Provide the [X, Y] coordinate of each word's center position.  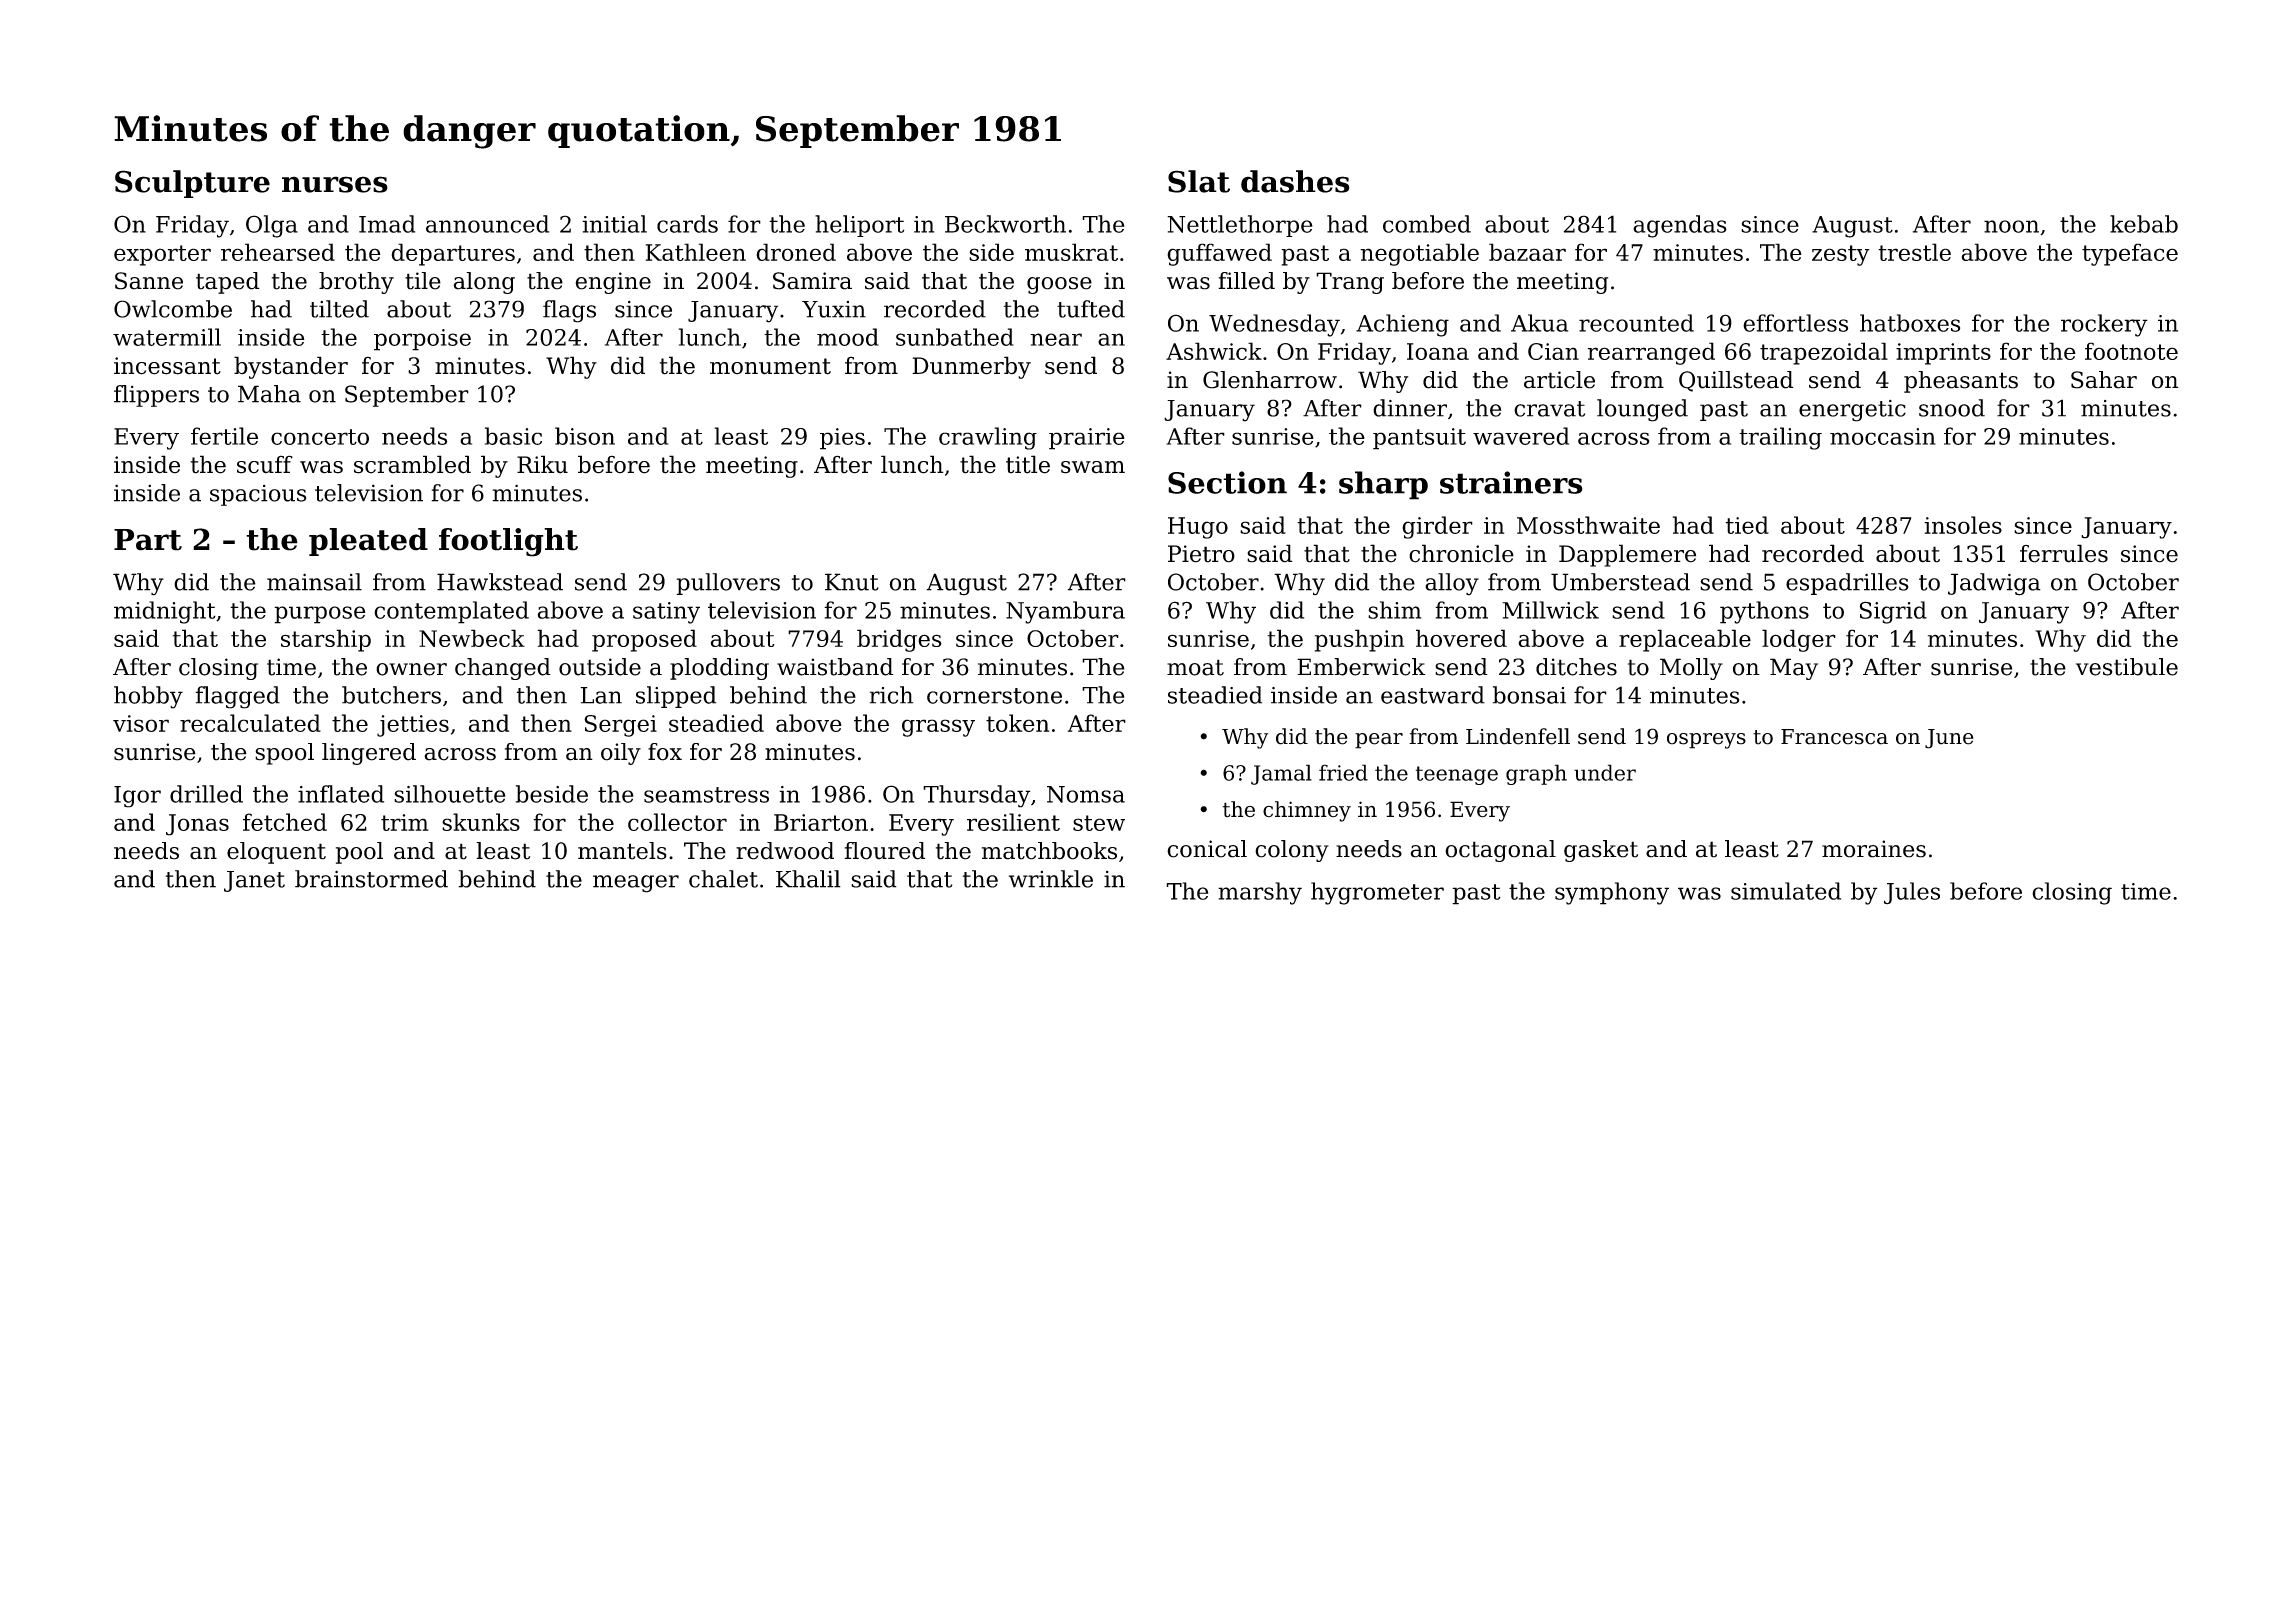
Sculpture [192, 184]
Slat [1199, 181]
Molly [1691, 669]
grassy [938, 728]
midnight [165, 612]
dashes [1295, 181]
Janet [254, 881]
